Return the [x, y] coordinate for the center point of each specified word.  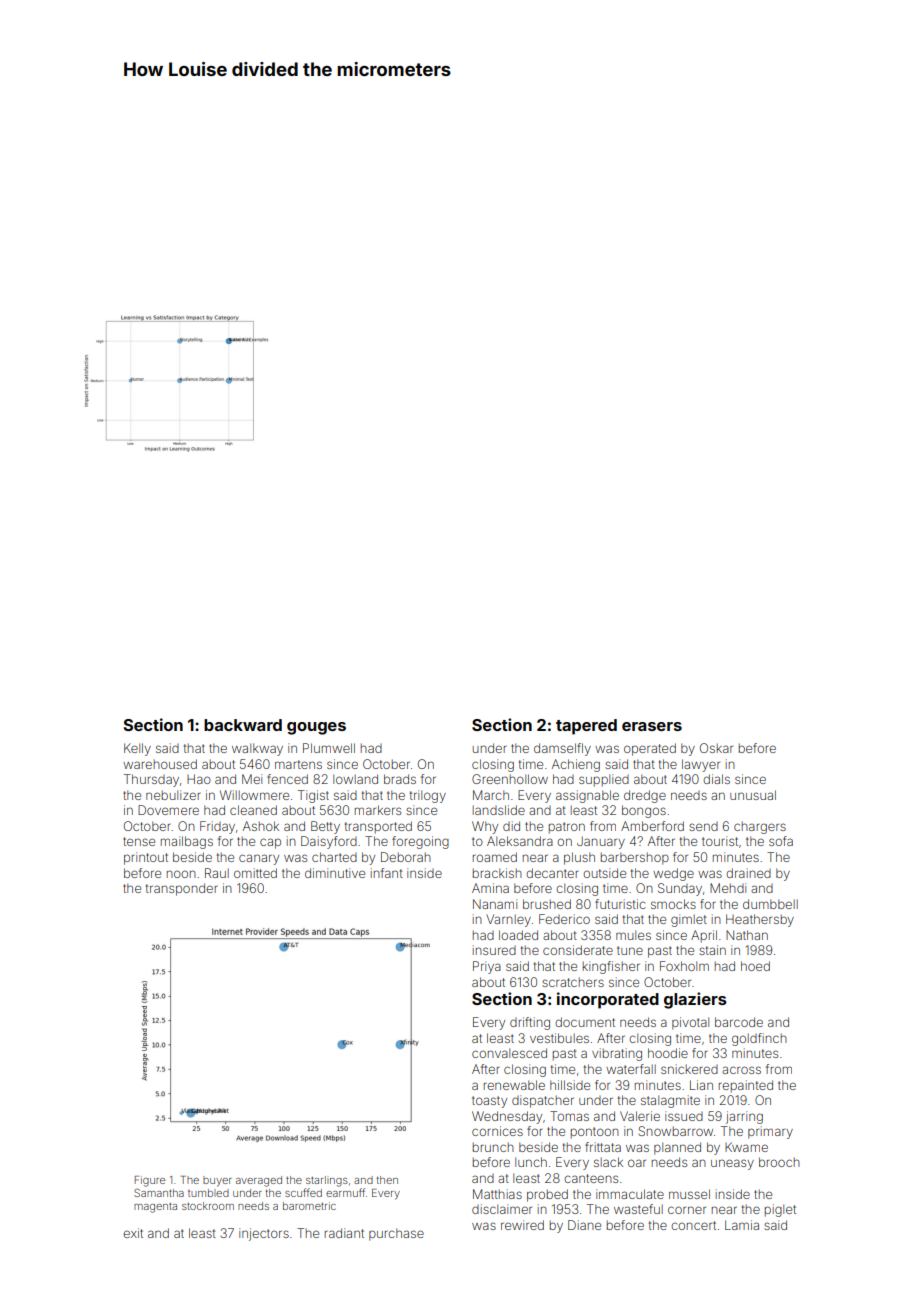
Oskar [716, 748]
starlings [327, 1181]
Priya [487, 967]
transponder [182, 889]
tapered [586, 727]
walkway [257, 749]
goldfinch [759, 1039]
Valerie [640, 1116]
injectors [264, 1234]
